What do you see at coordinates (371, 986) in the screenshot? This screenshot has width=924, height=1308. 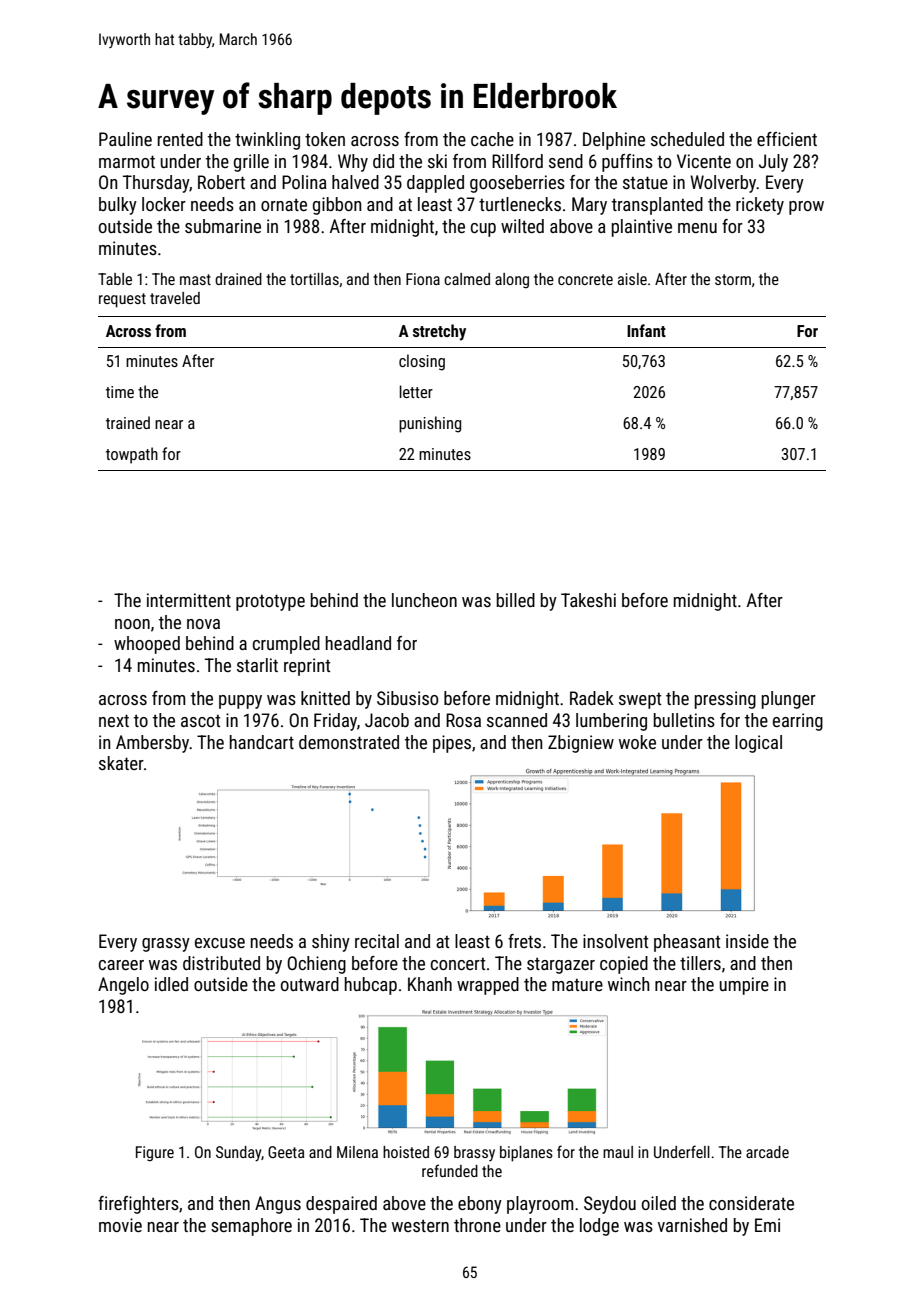 I see `hubcap` at bounding box center [371, 986].
